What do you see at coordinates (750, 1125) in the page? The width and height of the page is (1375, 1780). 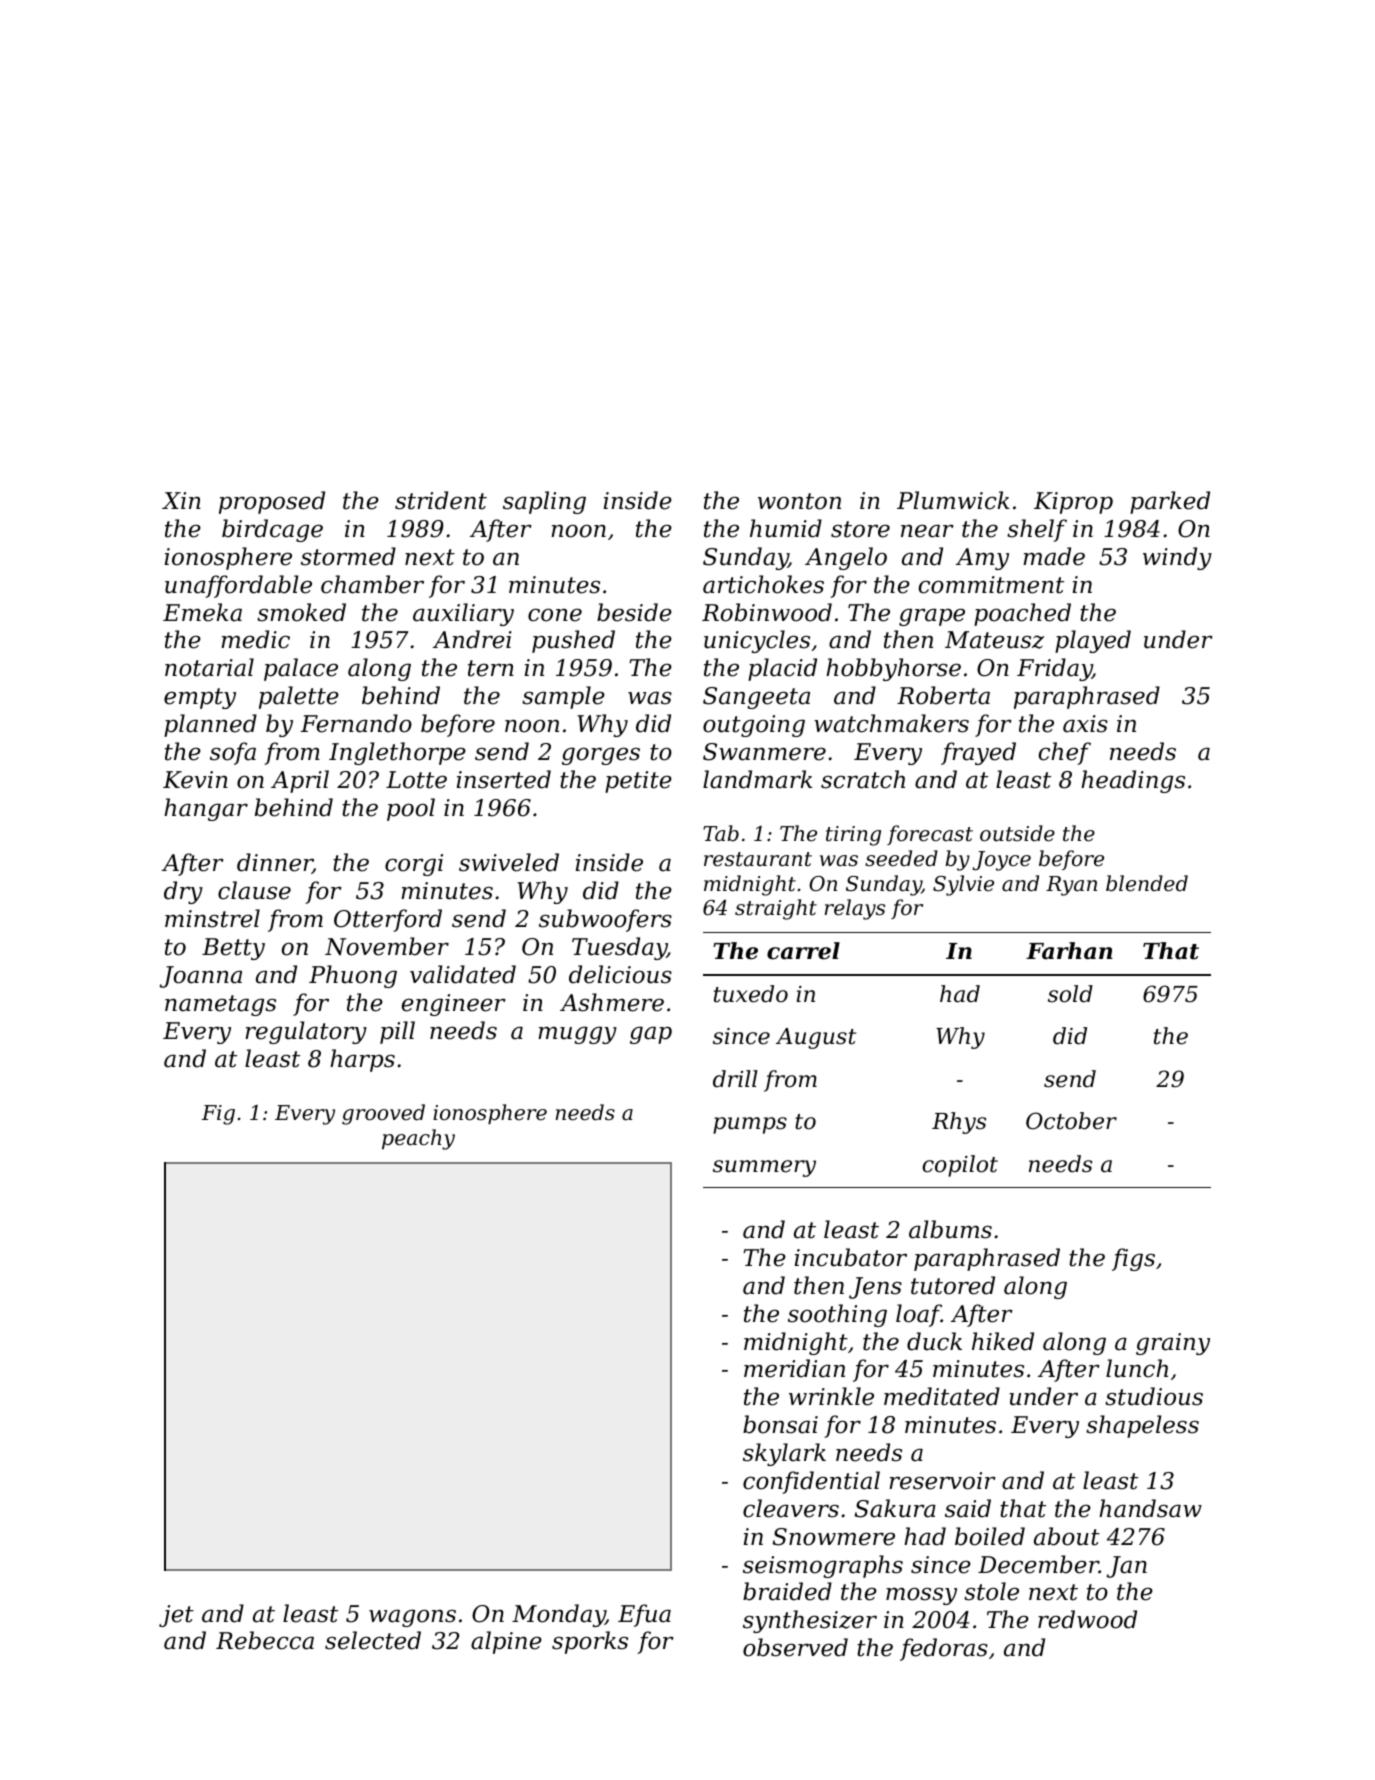 I see `pumps` at bounding box center [750, 1125].
